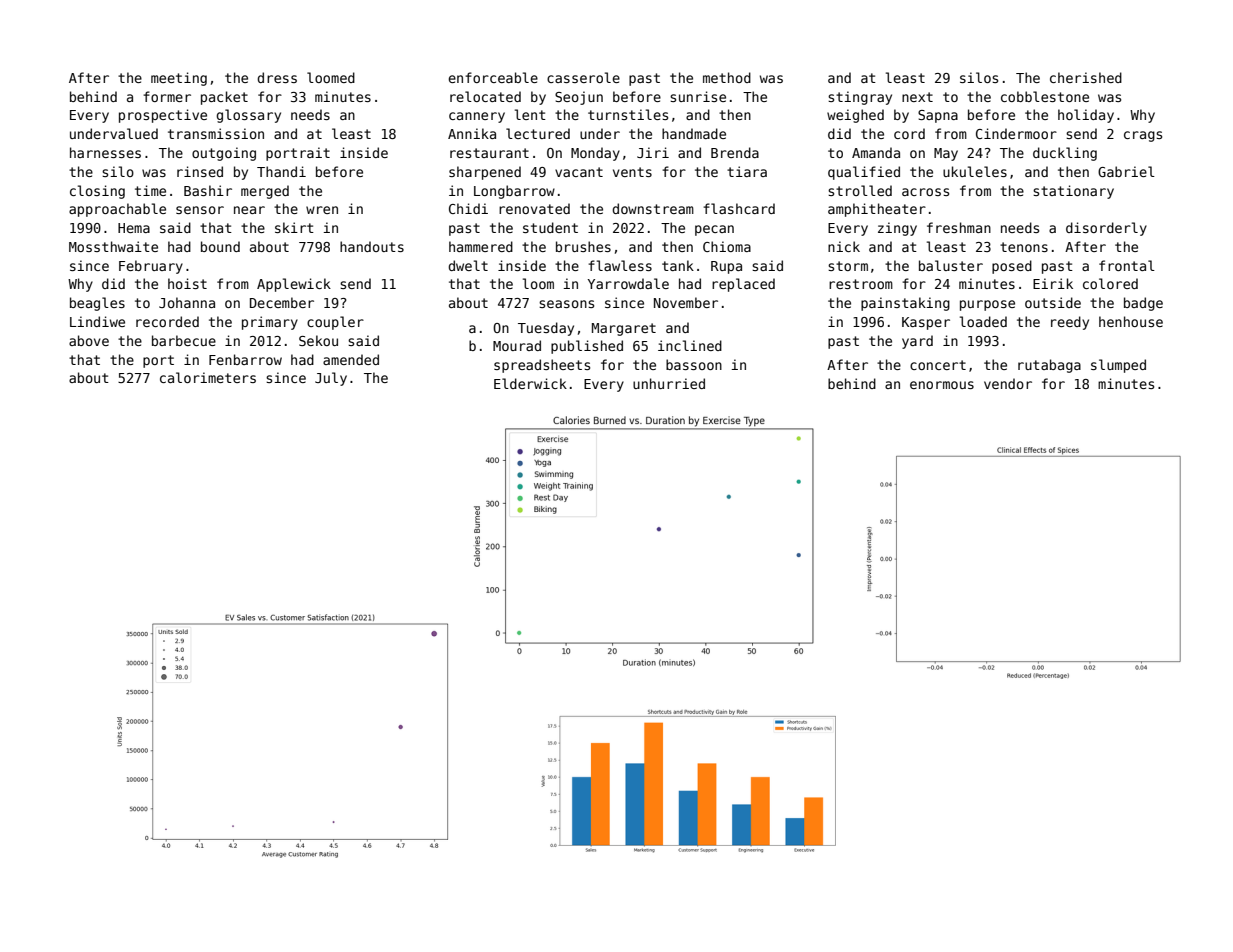 The image size is (1233, 952). What do you see at coordinates (179, 79) in the screenshot?
I see `meeting` at bounding box center [179, 79].
